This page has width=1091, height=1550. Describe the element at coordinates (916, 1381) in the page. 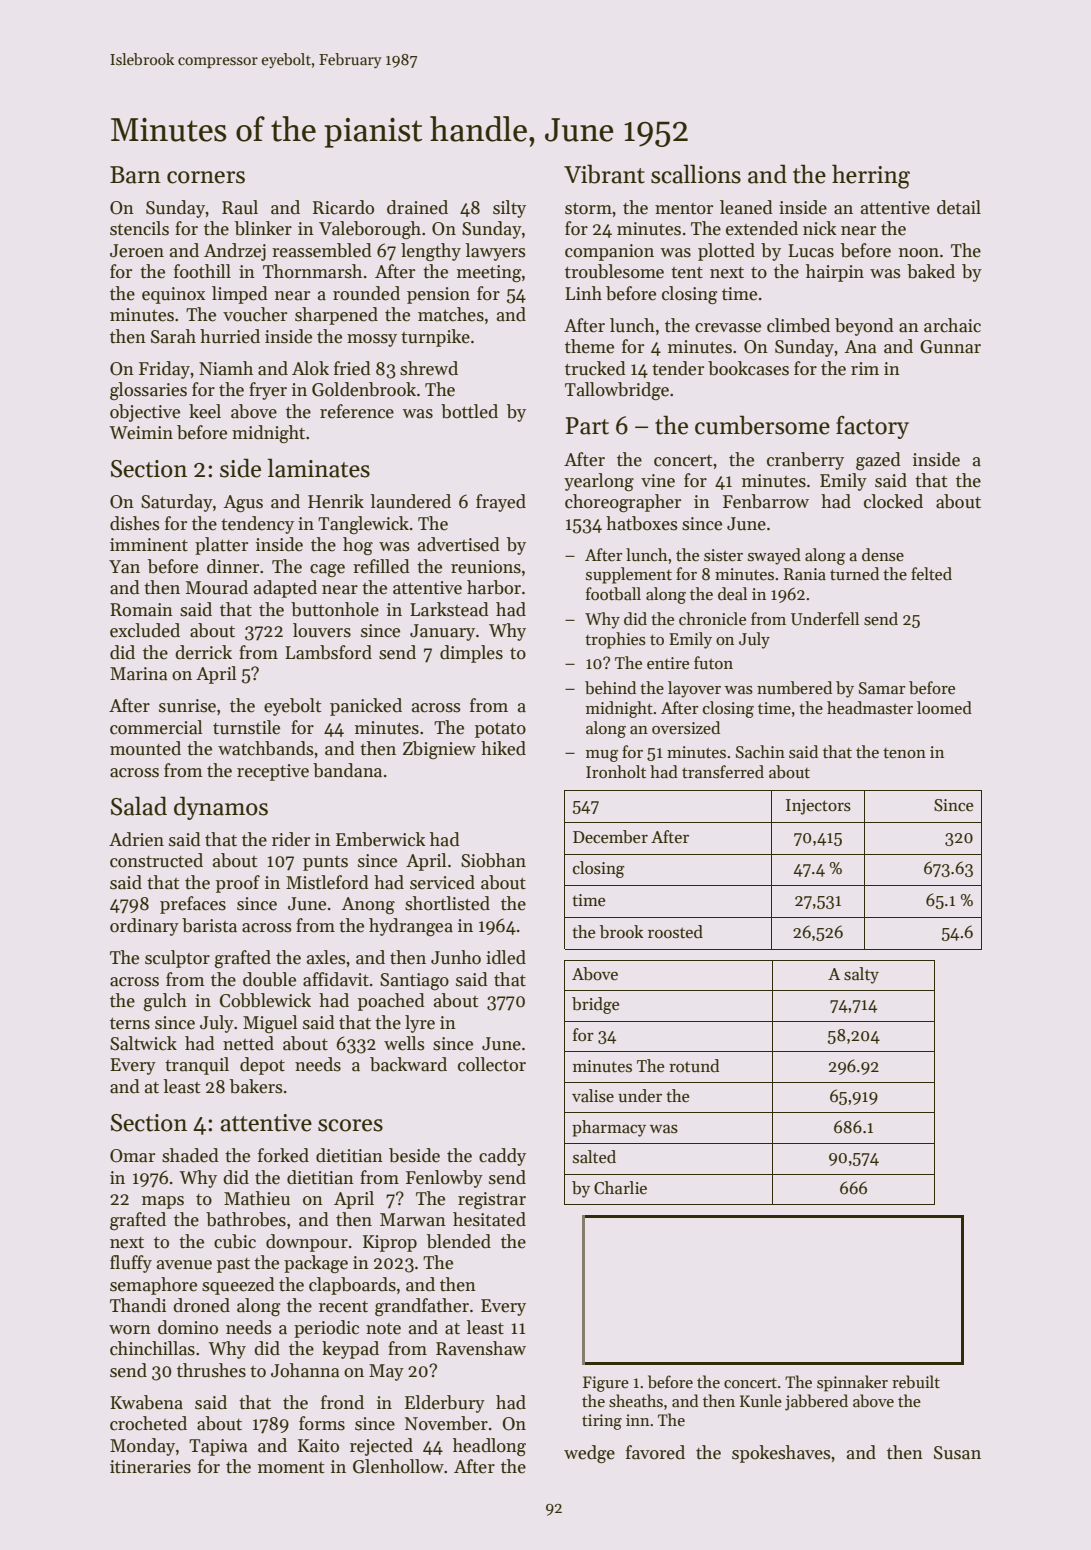

I see `rebuilt` at that location.
